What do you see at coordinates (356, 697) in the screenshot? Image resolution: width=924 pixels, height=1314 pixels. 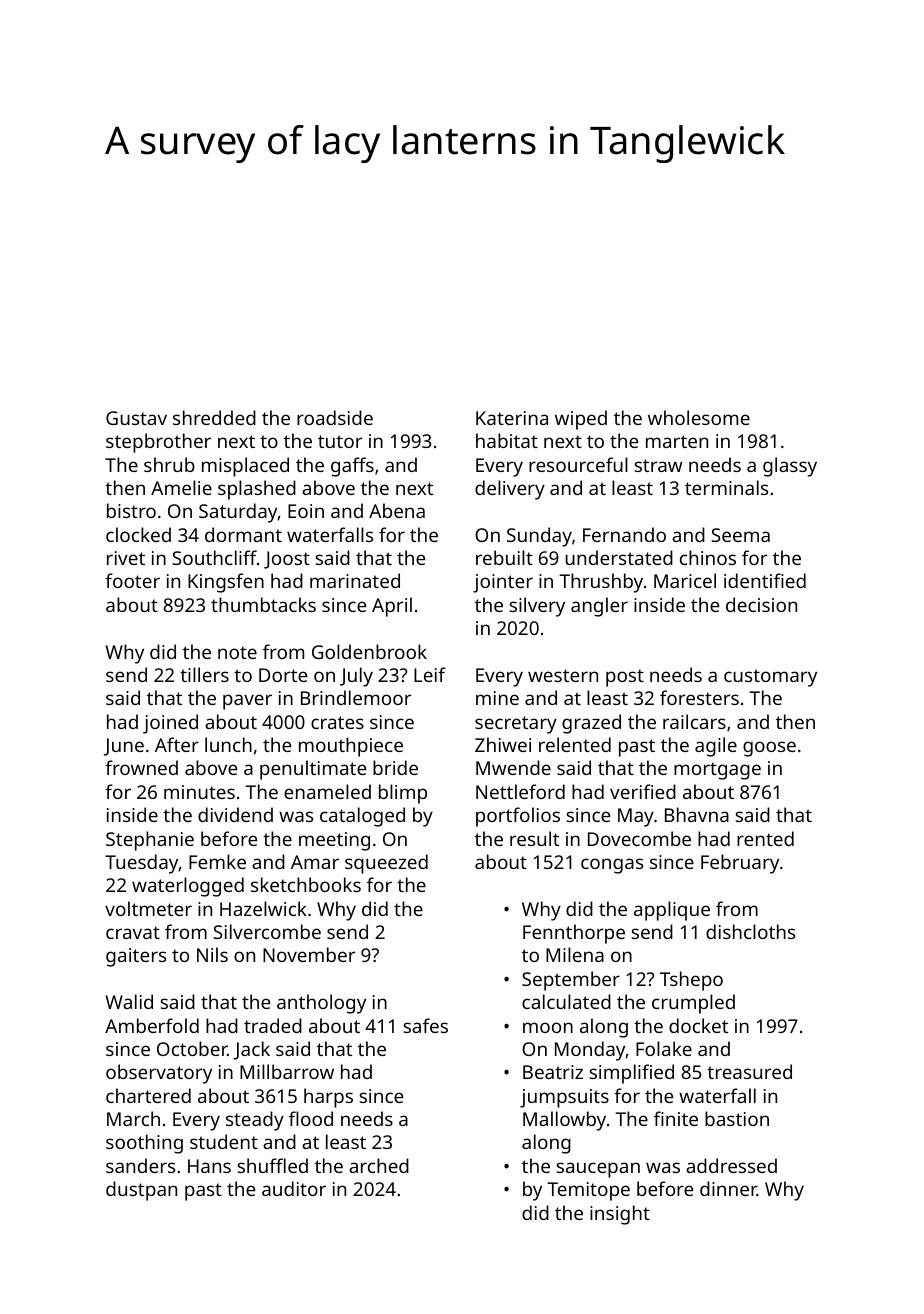 I see `Brindlemoor` at bounding box center [356, 697].
